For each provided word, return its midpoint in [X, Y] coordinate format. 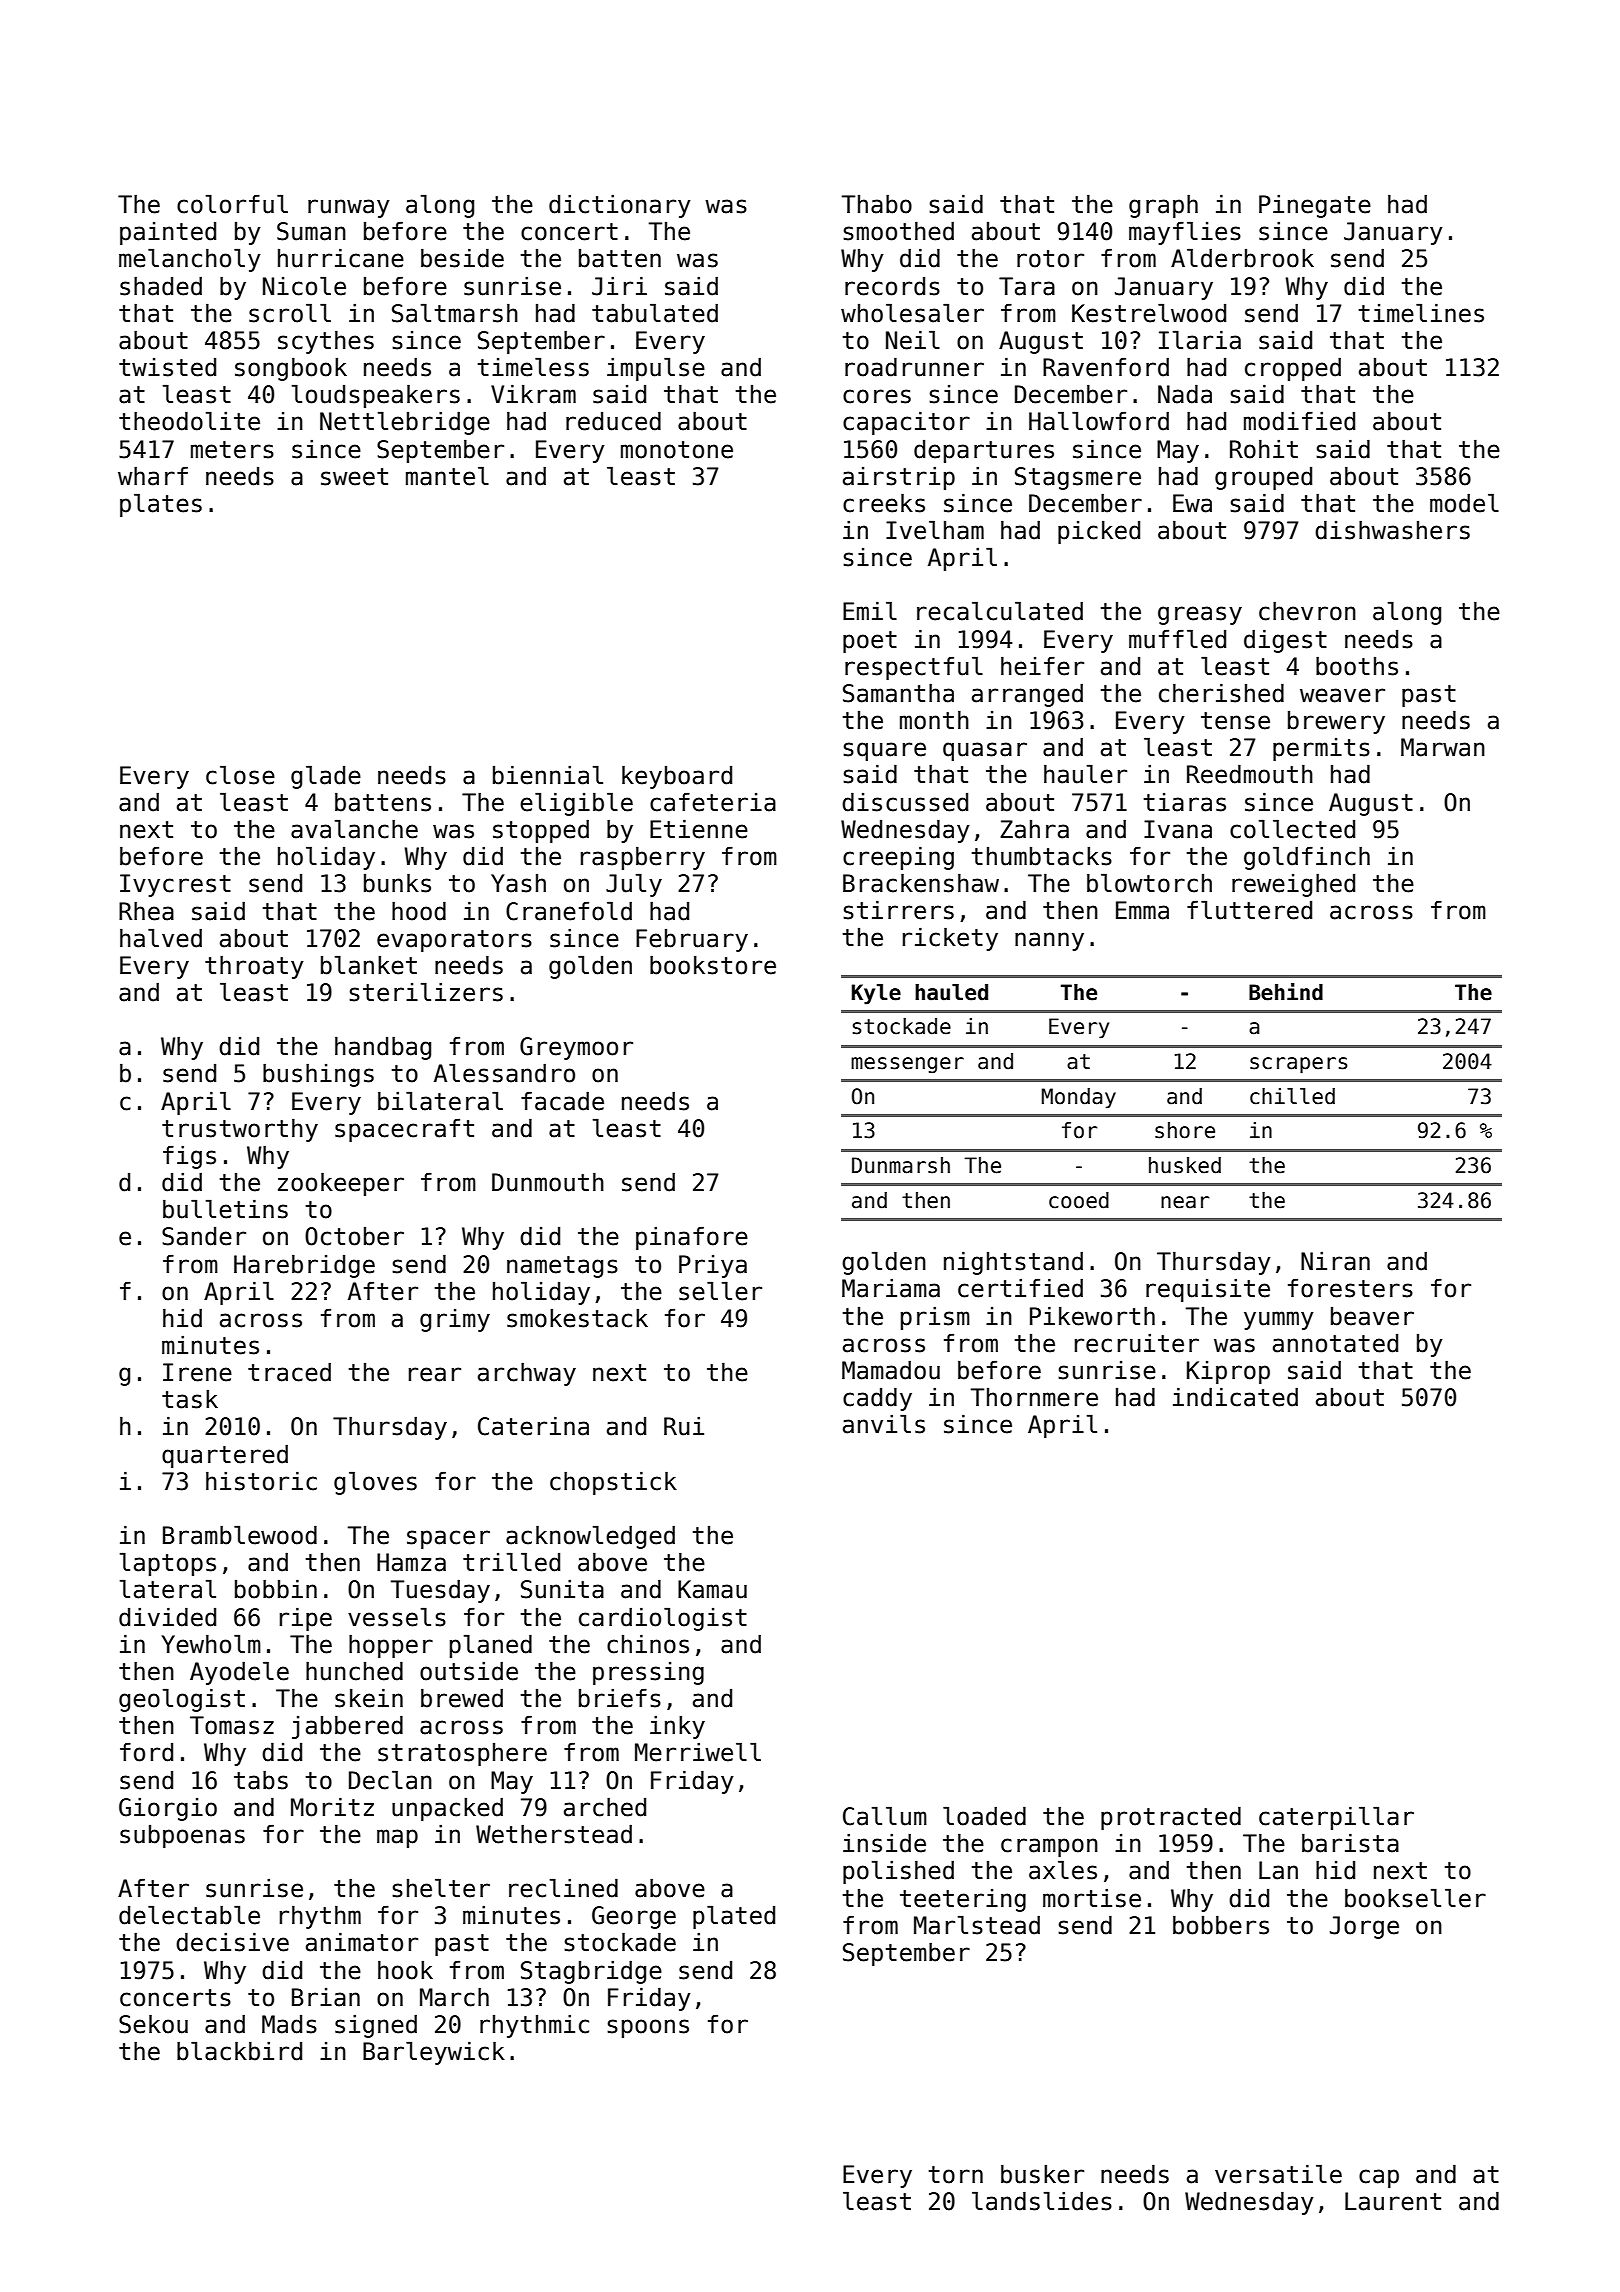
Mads [289, 2024]
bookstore [713, 965]
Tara [1027, 286]
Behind [1286, 992]
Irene [197, 1372]
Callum [885, 1816]
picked [1099, 532]
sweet [354, 477]
